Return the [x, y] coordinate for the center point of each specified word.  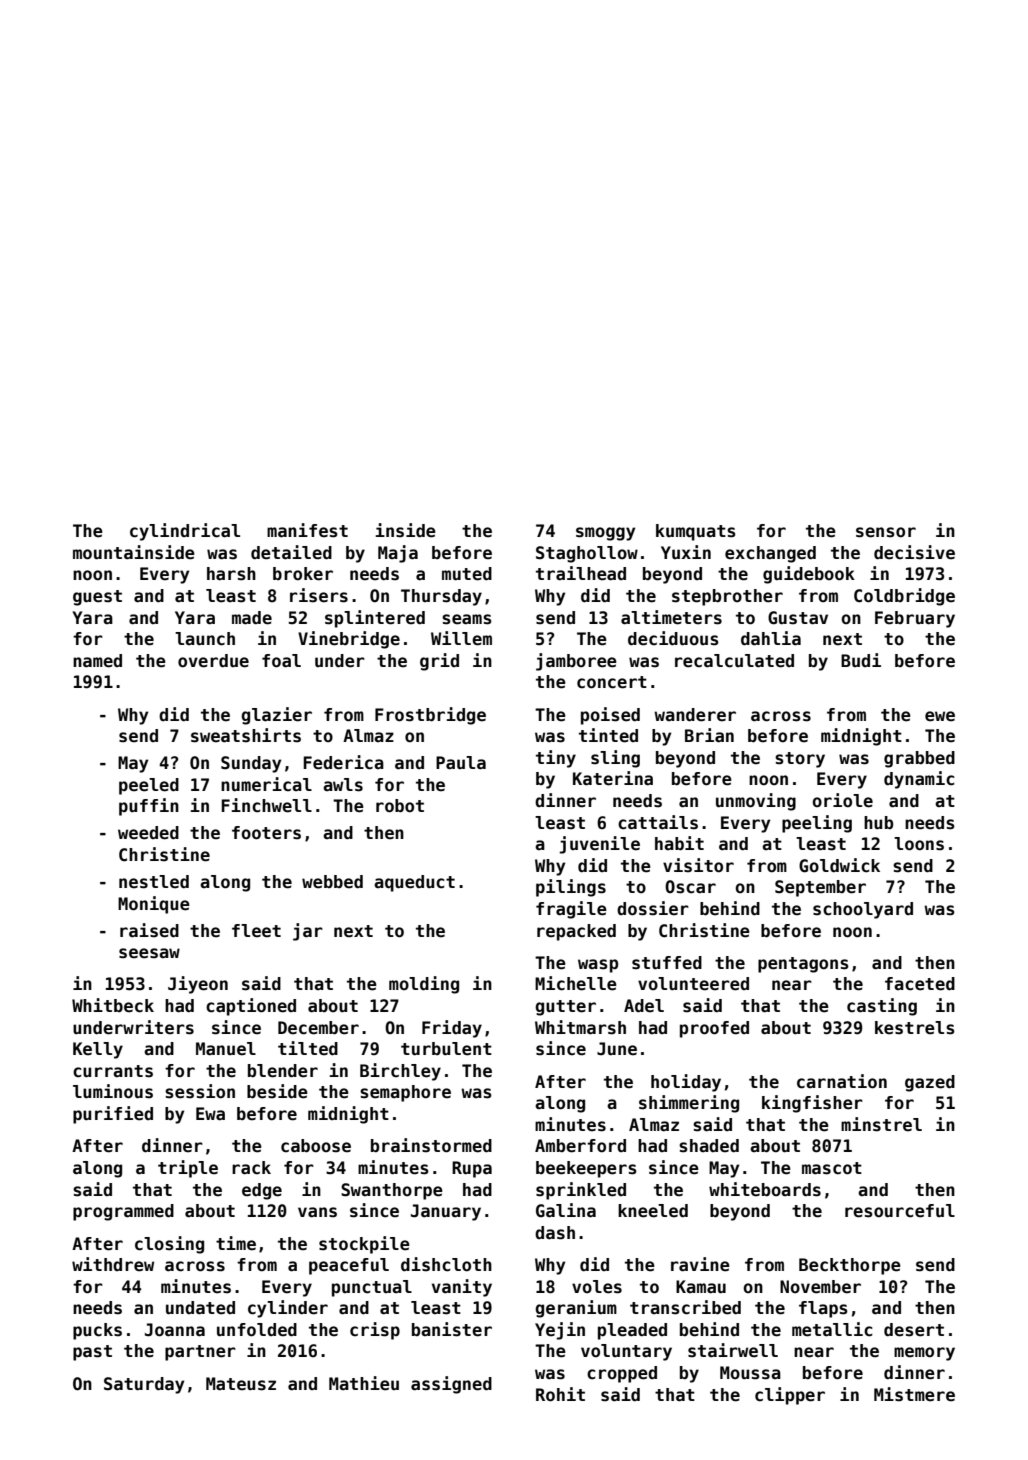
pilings [571, 888]
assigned [451, 1385]
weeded [148, 833]
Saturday [144, 1385]
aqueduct [414, 883]
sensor [886, 532]
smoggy [605, 534]
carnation [842, 1081]
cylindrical [185, 532]
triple [188, 1169]
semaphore [405, 1093]
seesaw [149, 953]
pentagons [803, 965]
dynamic [919, 780]
